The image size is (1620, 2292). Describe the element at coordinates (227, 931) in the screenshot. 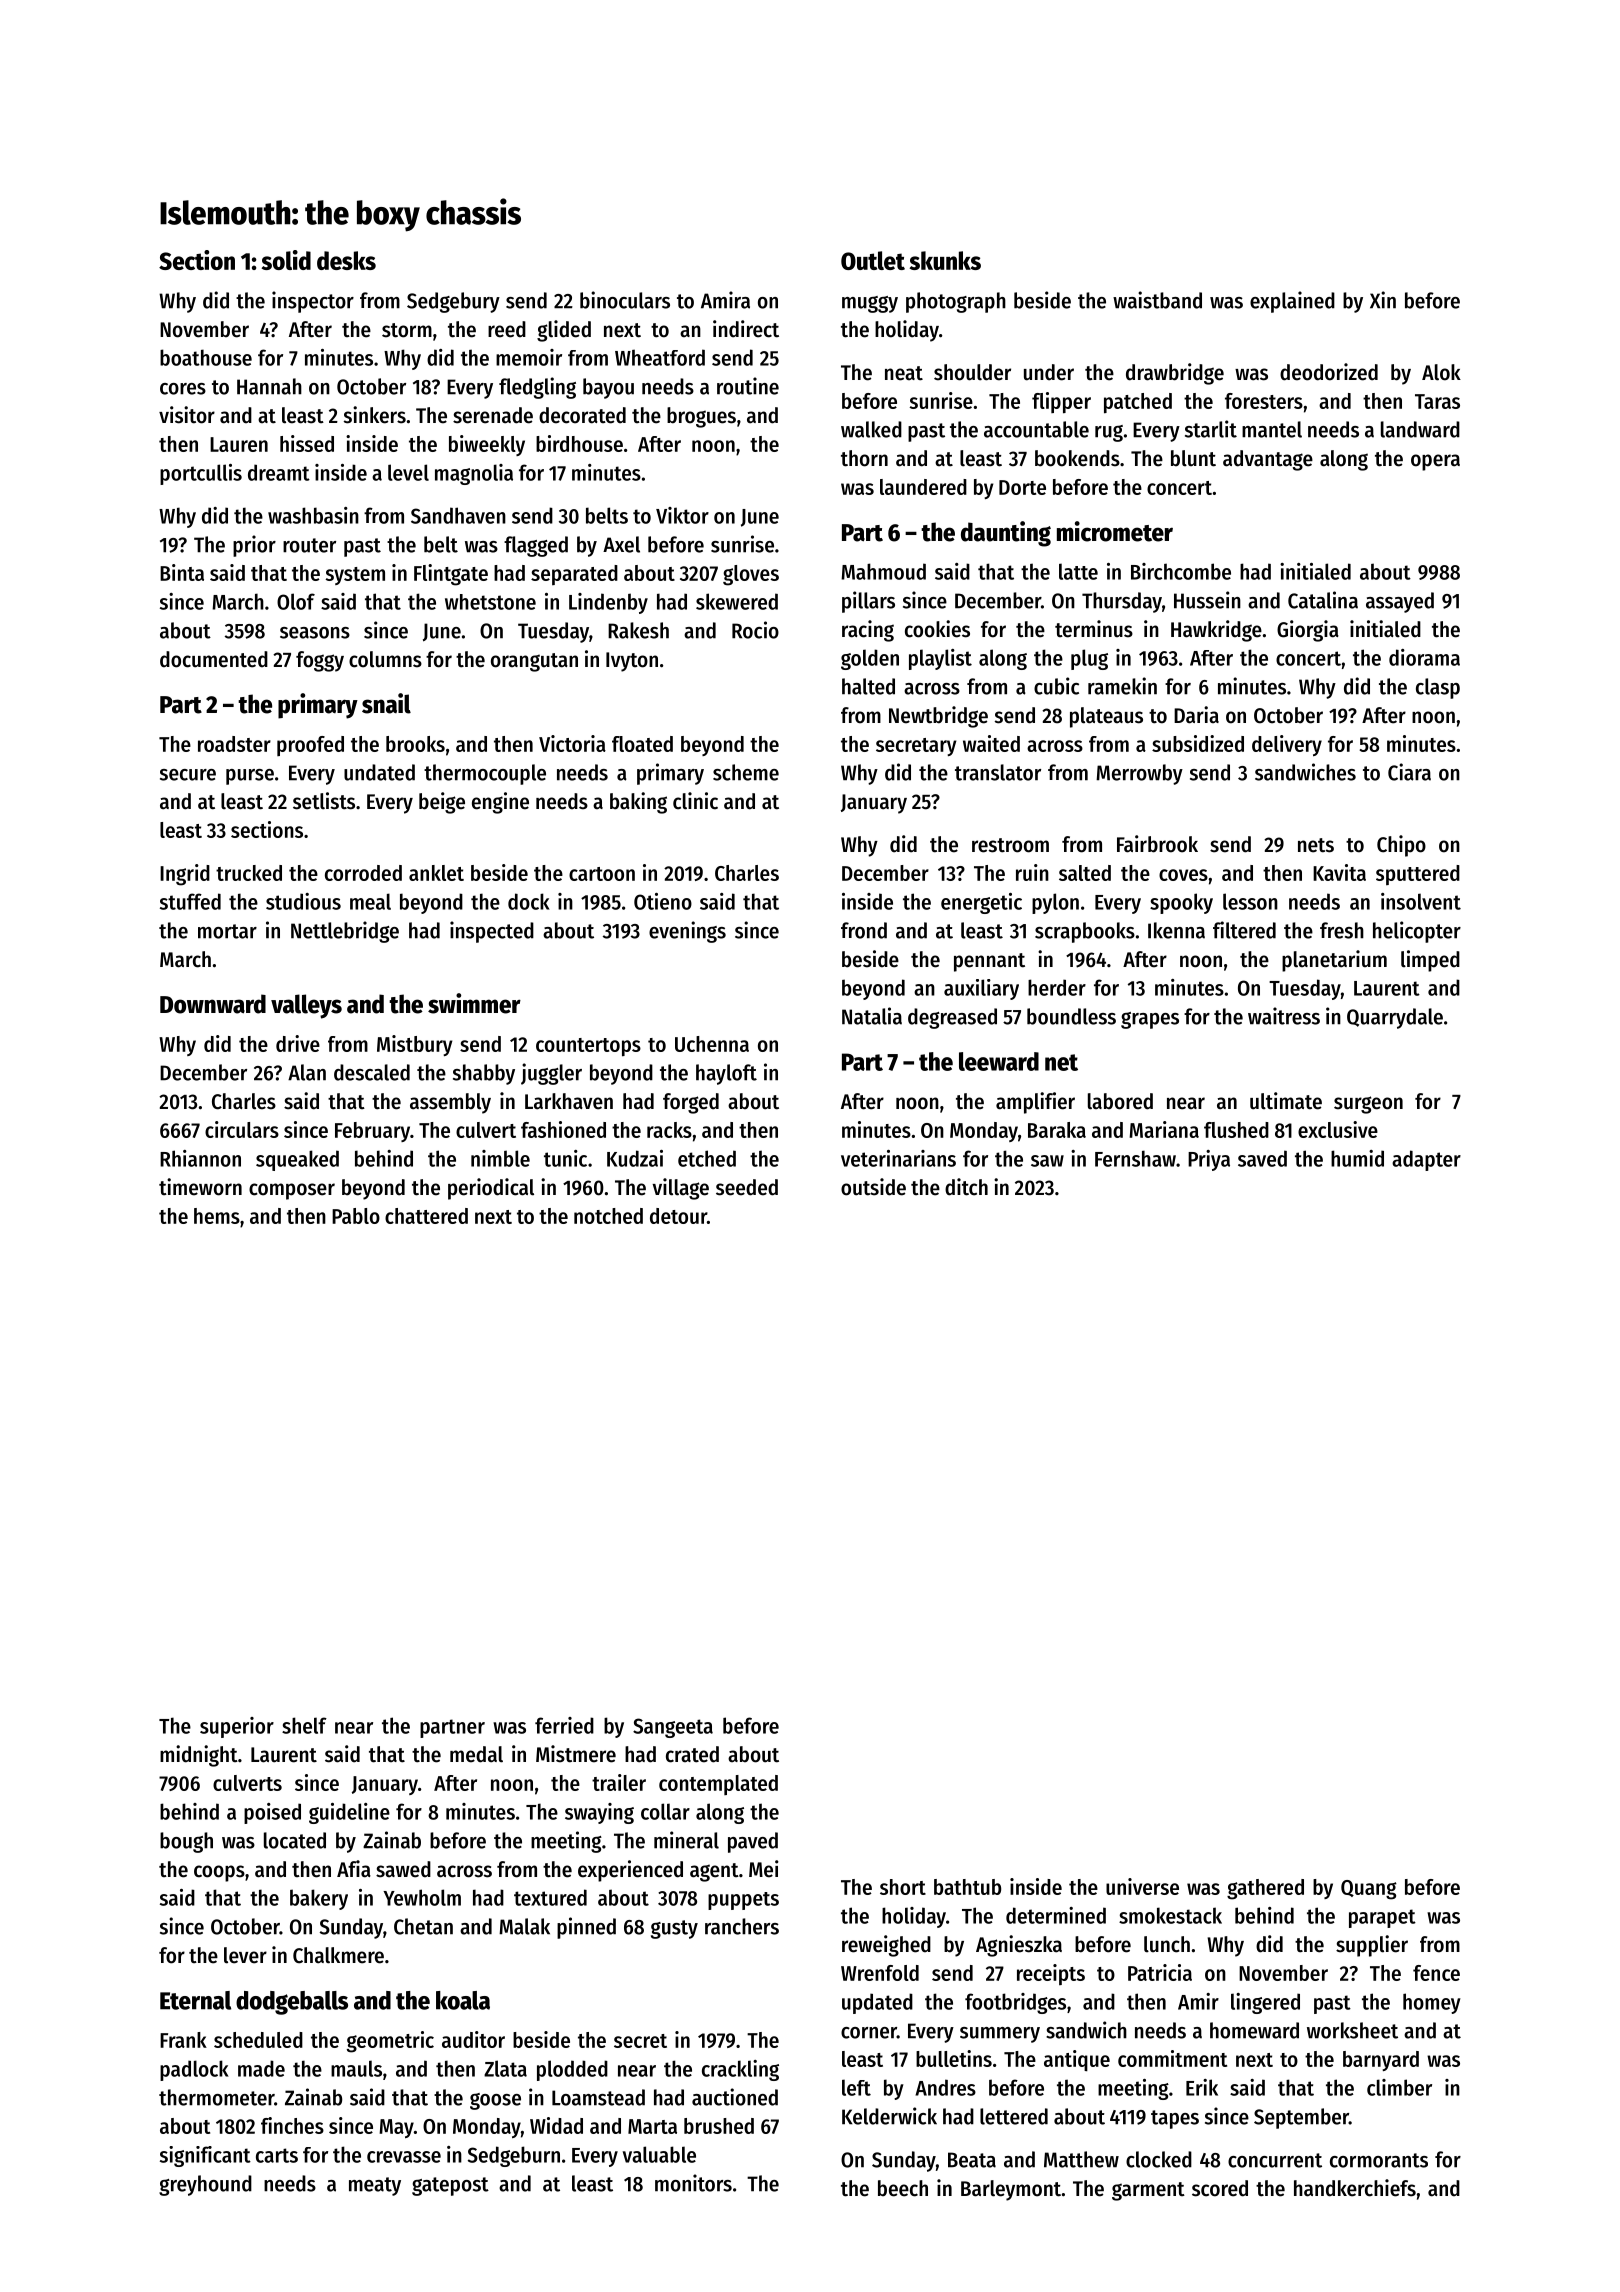

I see `mortar` at that location.
